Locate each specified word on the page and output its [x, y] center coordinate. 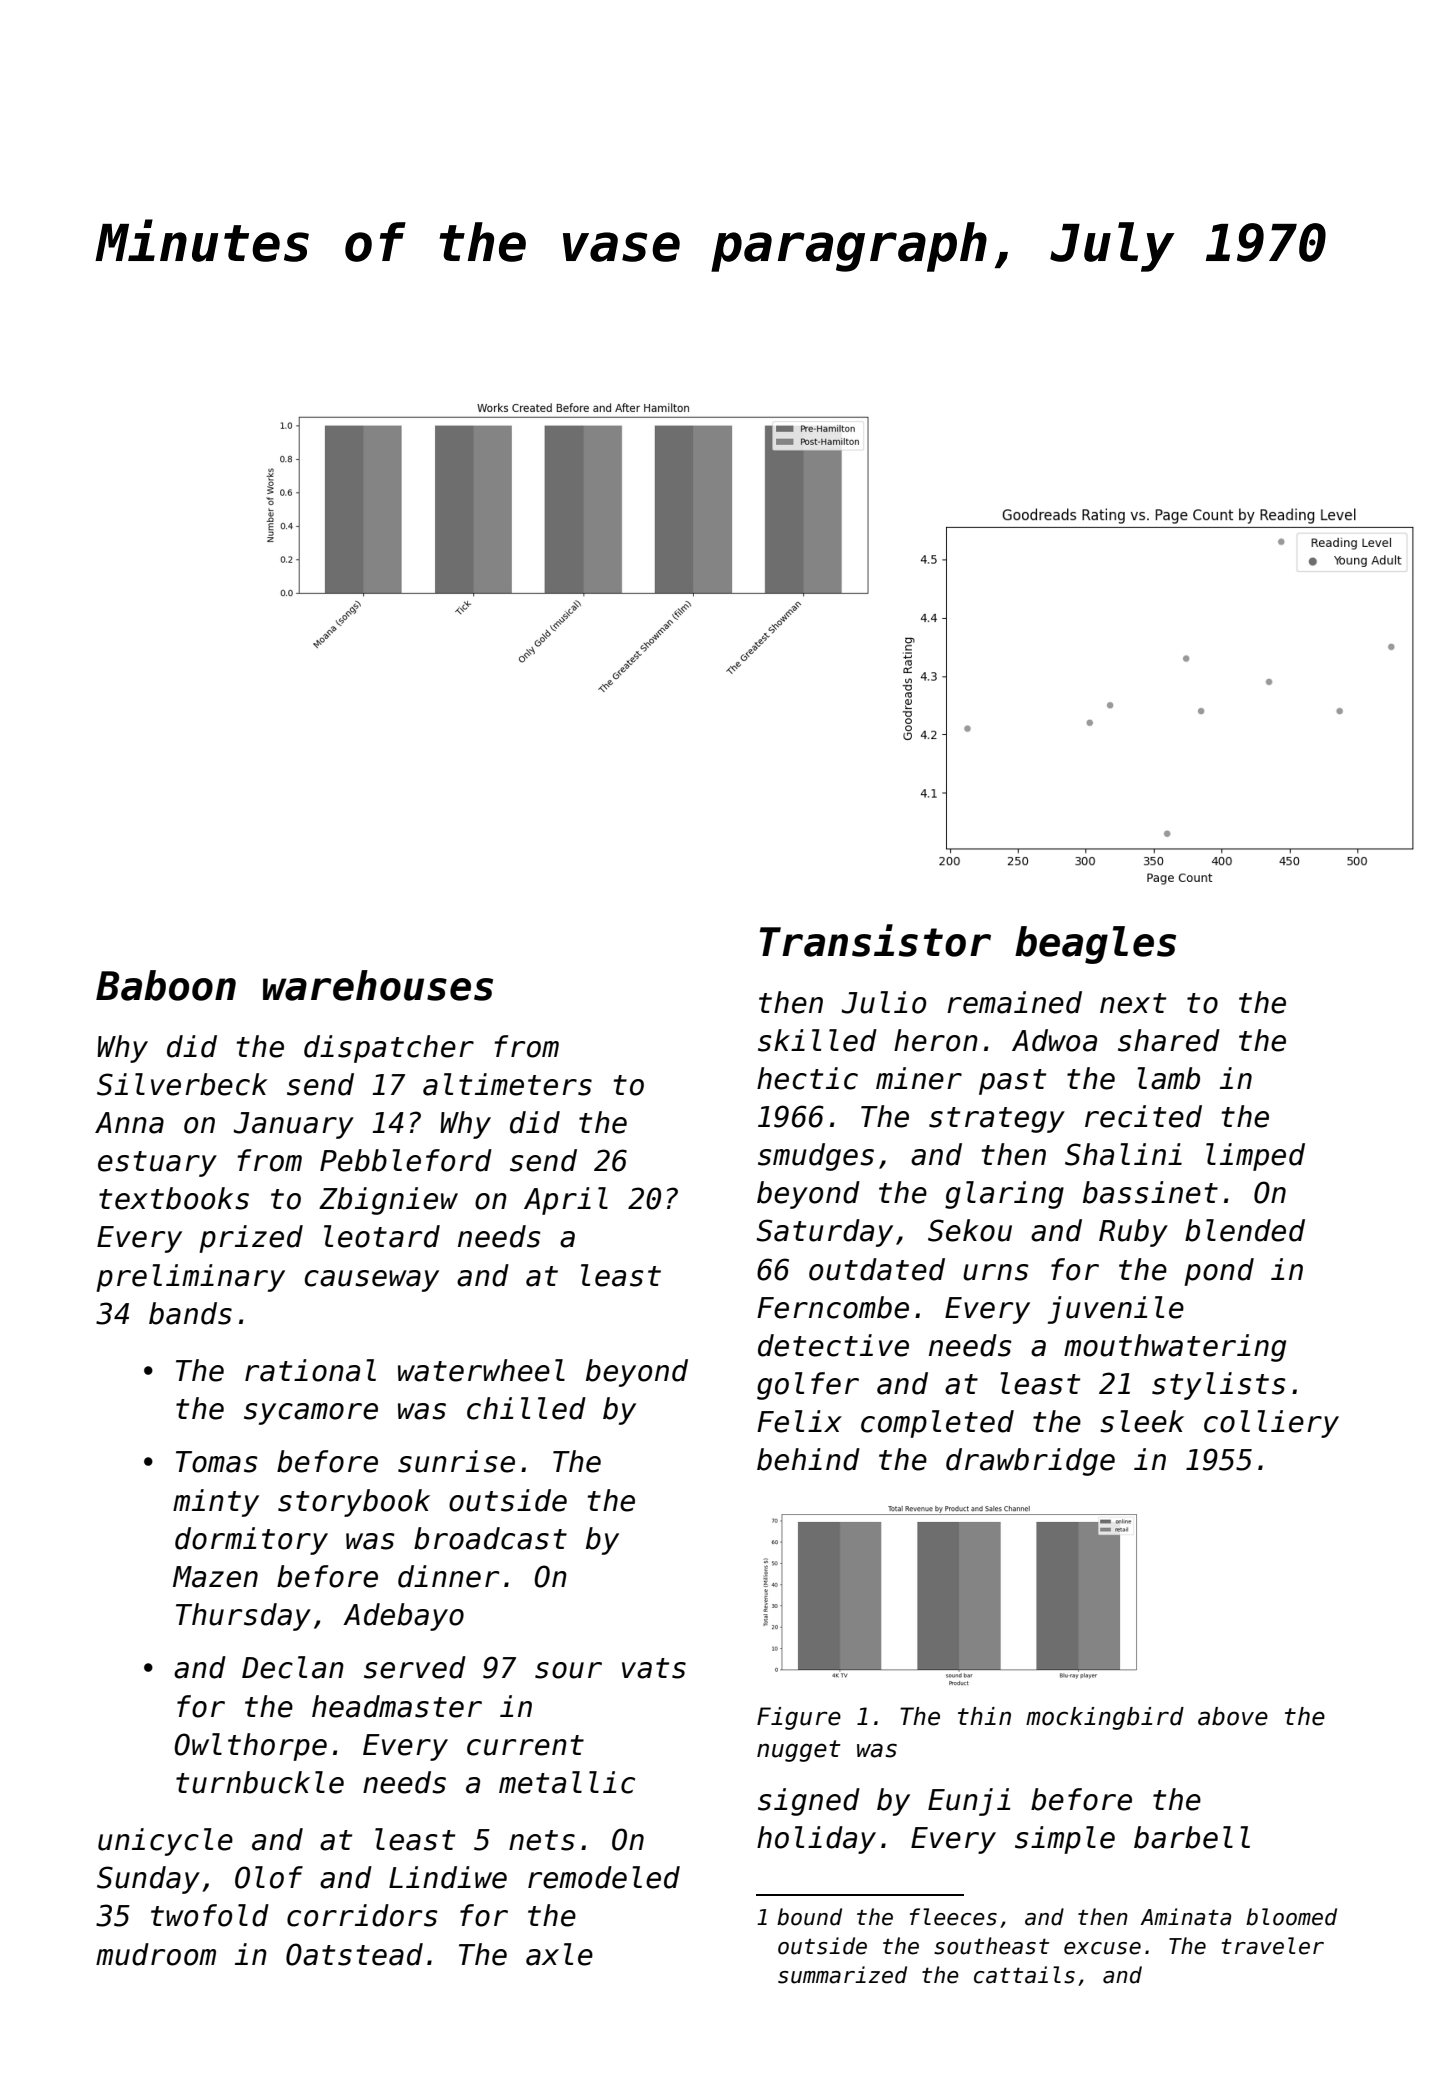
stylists [1219, 1386]
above [1233, 1716]
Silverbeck [182, 1084]
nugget [799, 1751]
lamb [1168, 1078]
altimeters [507, 1084]
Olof [269, 1877]
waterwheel [481, 1370]
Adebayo [403, 1617]
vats [654, 1668]
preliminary [190, 1278]
